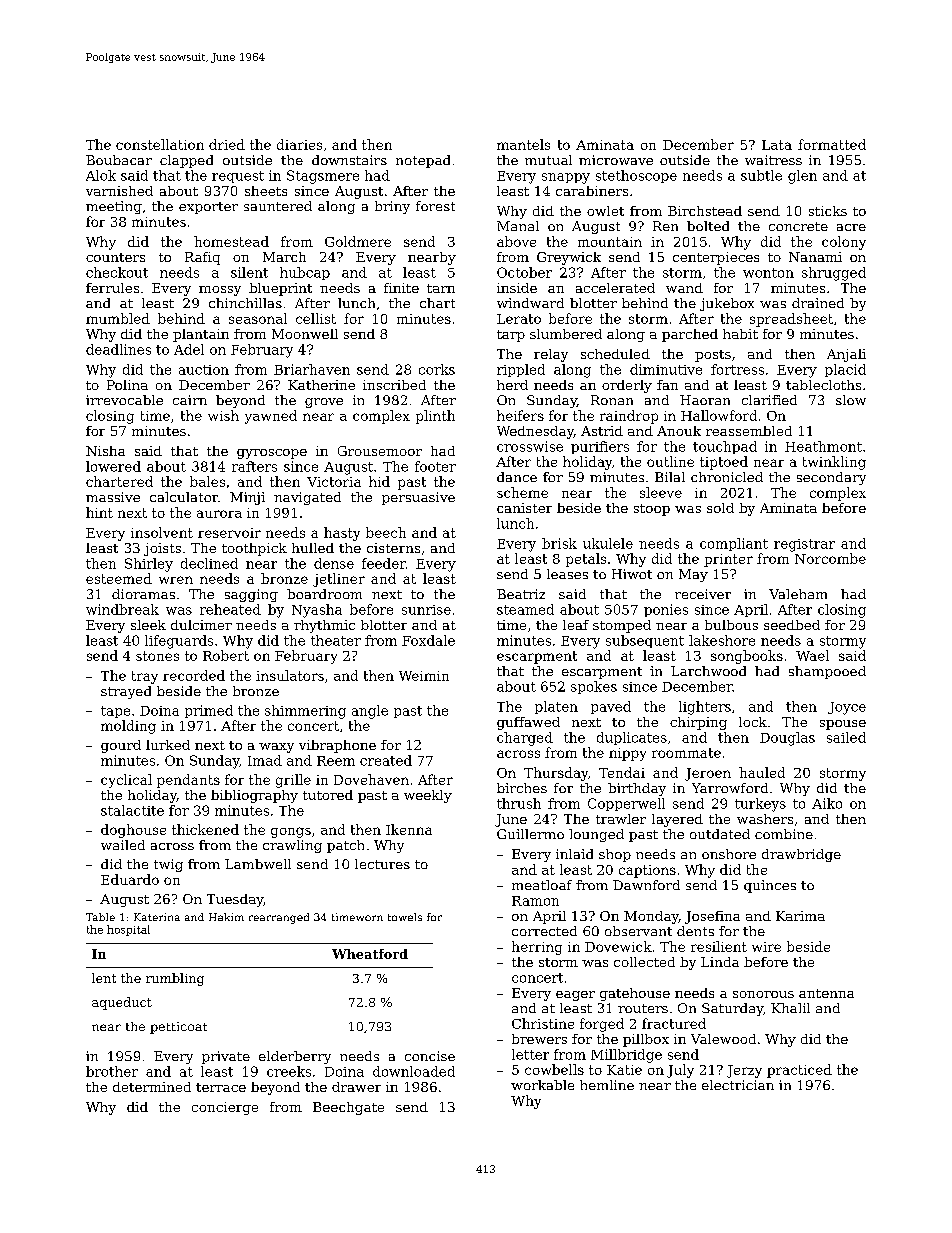  I want to click on clapped, so click(186, 161).
